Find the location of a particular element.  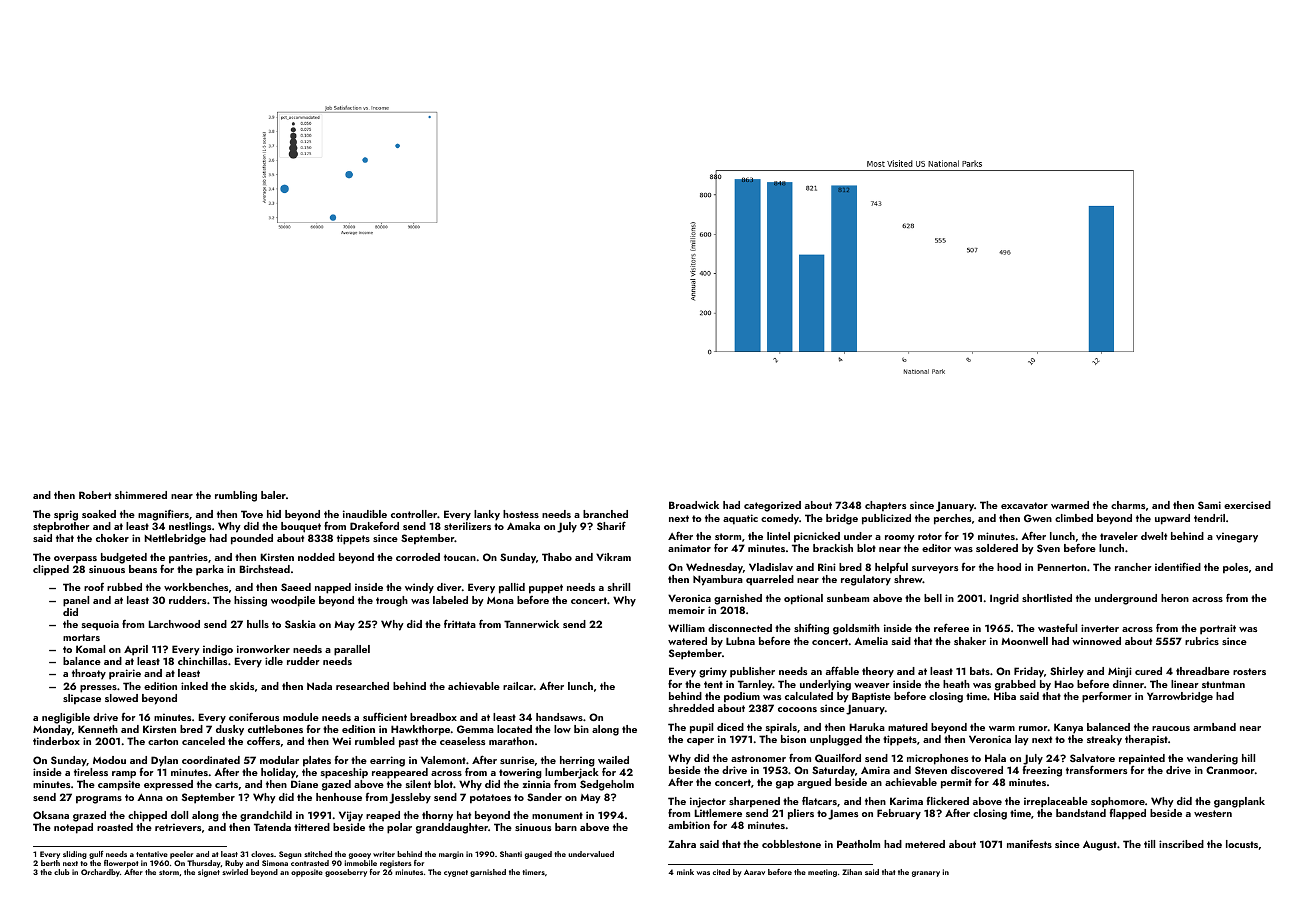

Gemma is located at coordinates (475, 729).
